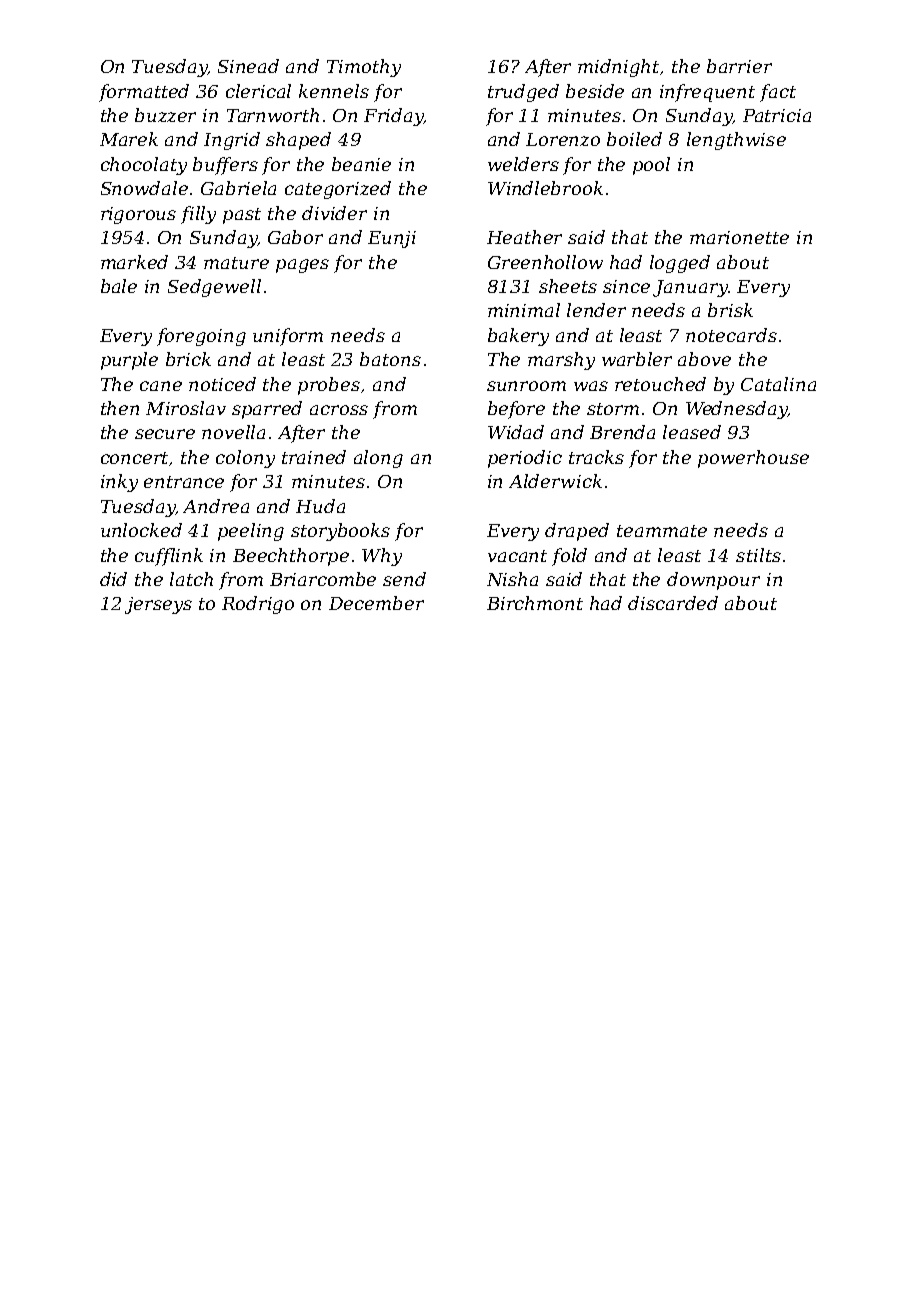 This screenshot has width=920, height=1305. Describe the element at coordinates (618, 68) in the screenshot. I see `midnight` at that location.
